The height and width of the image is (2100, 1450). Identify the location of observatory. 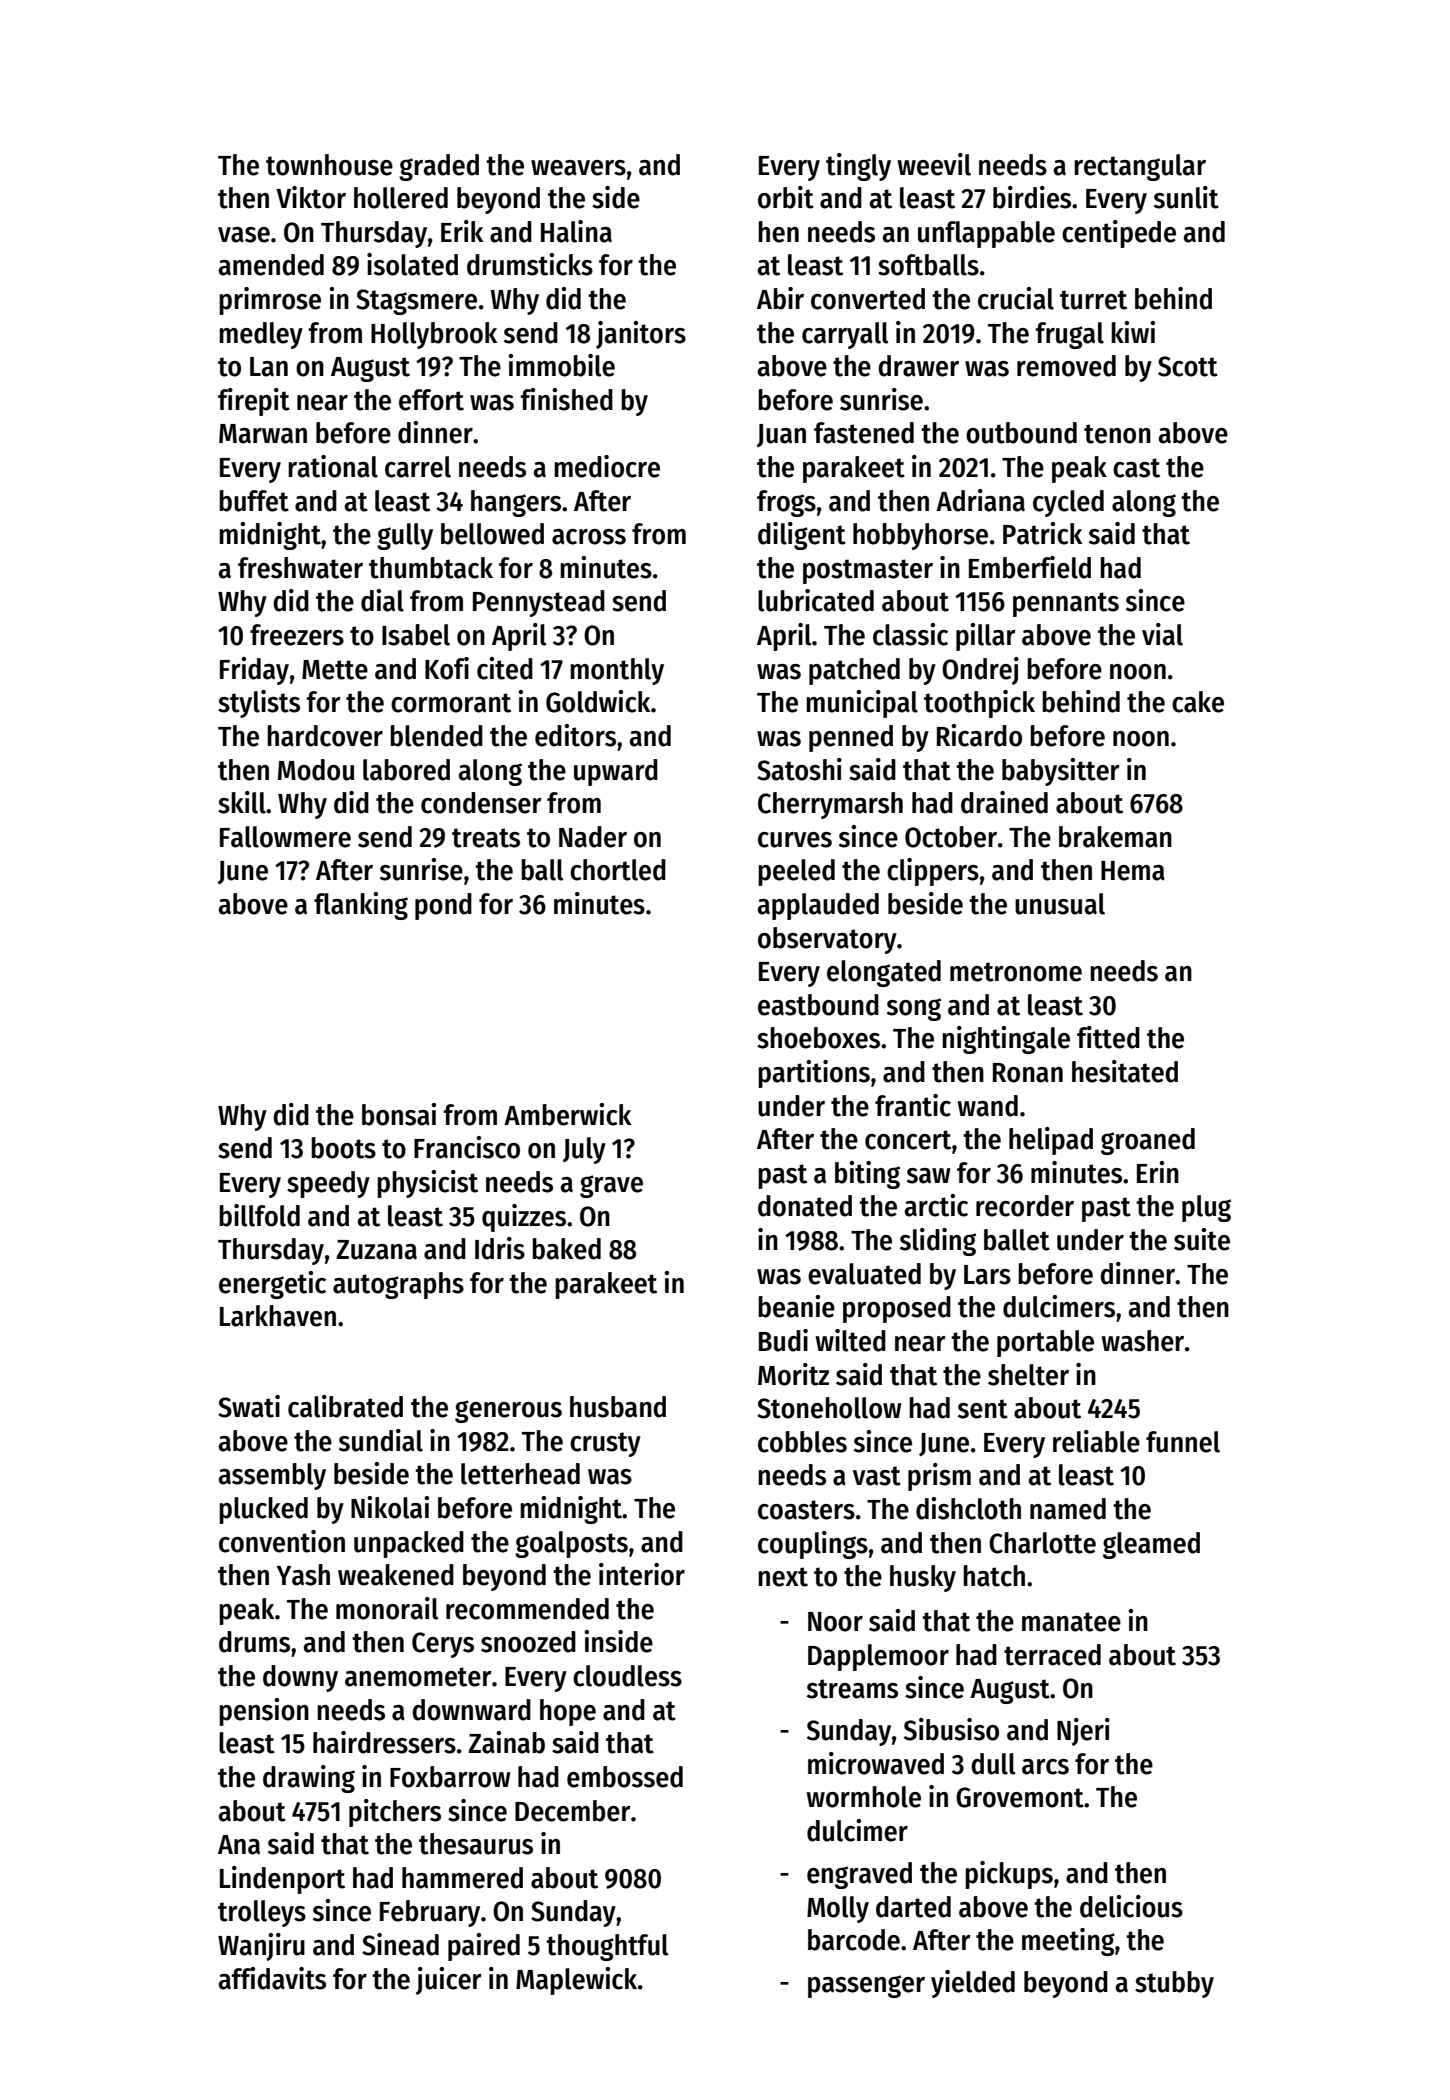
(827, 940).
